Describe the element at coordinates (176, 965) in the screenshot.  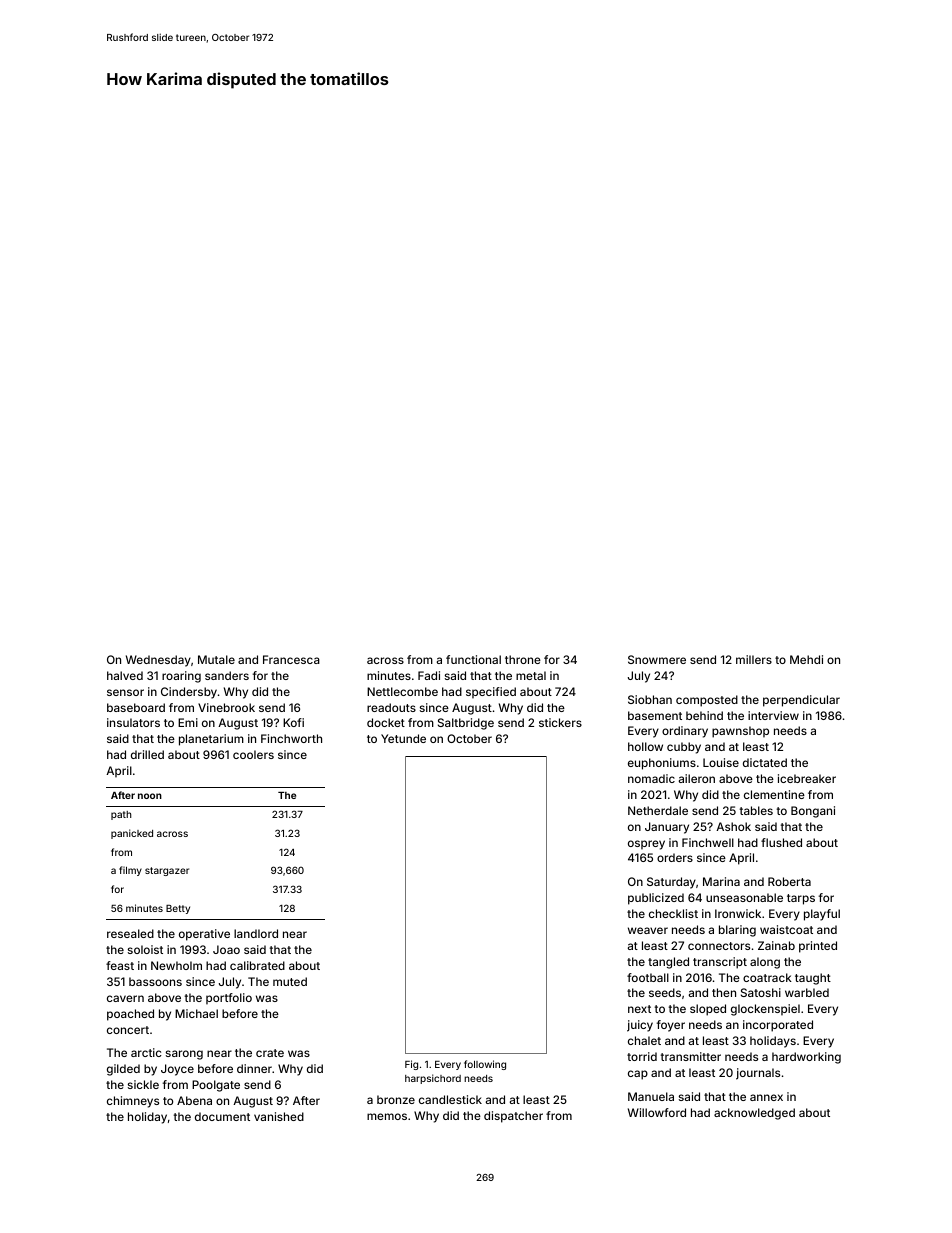
I see `Newholm` at that location.
